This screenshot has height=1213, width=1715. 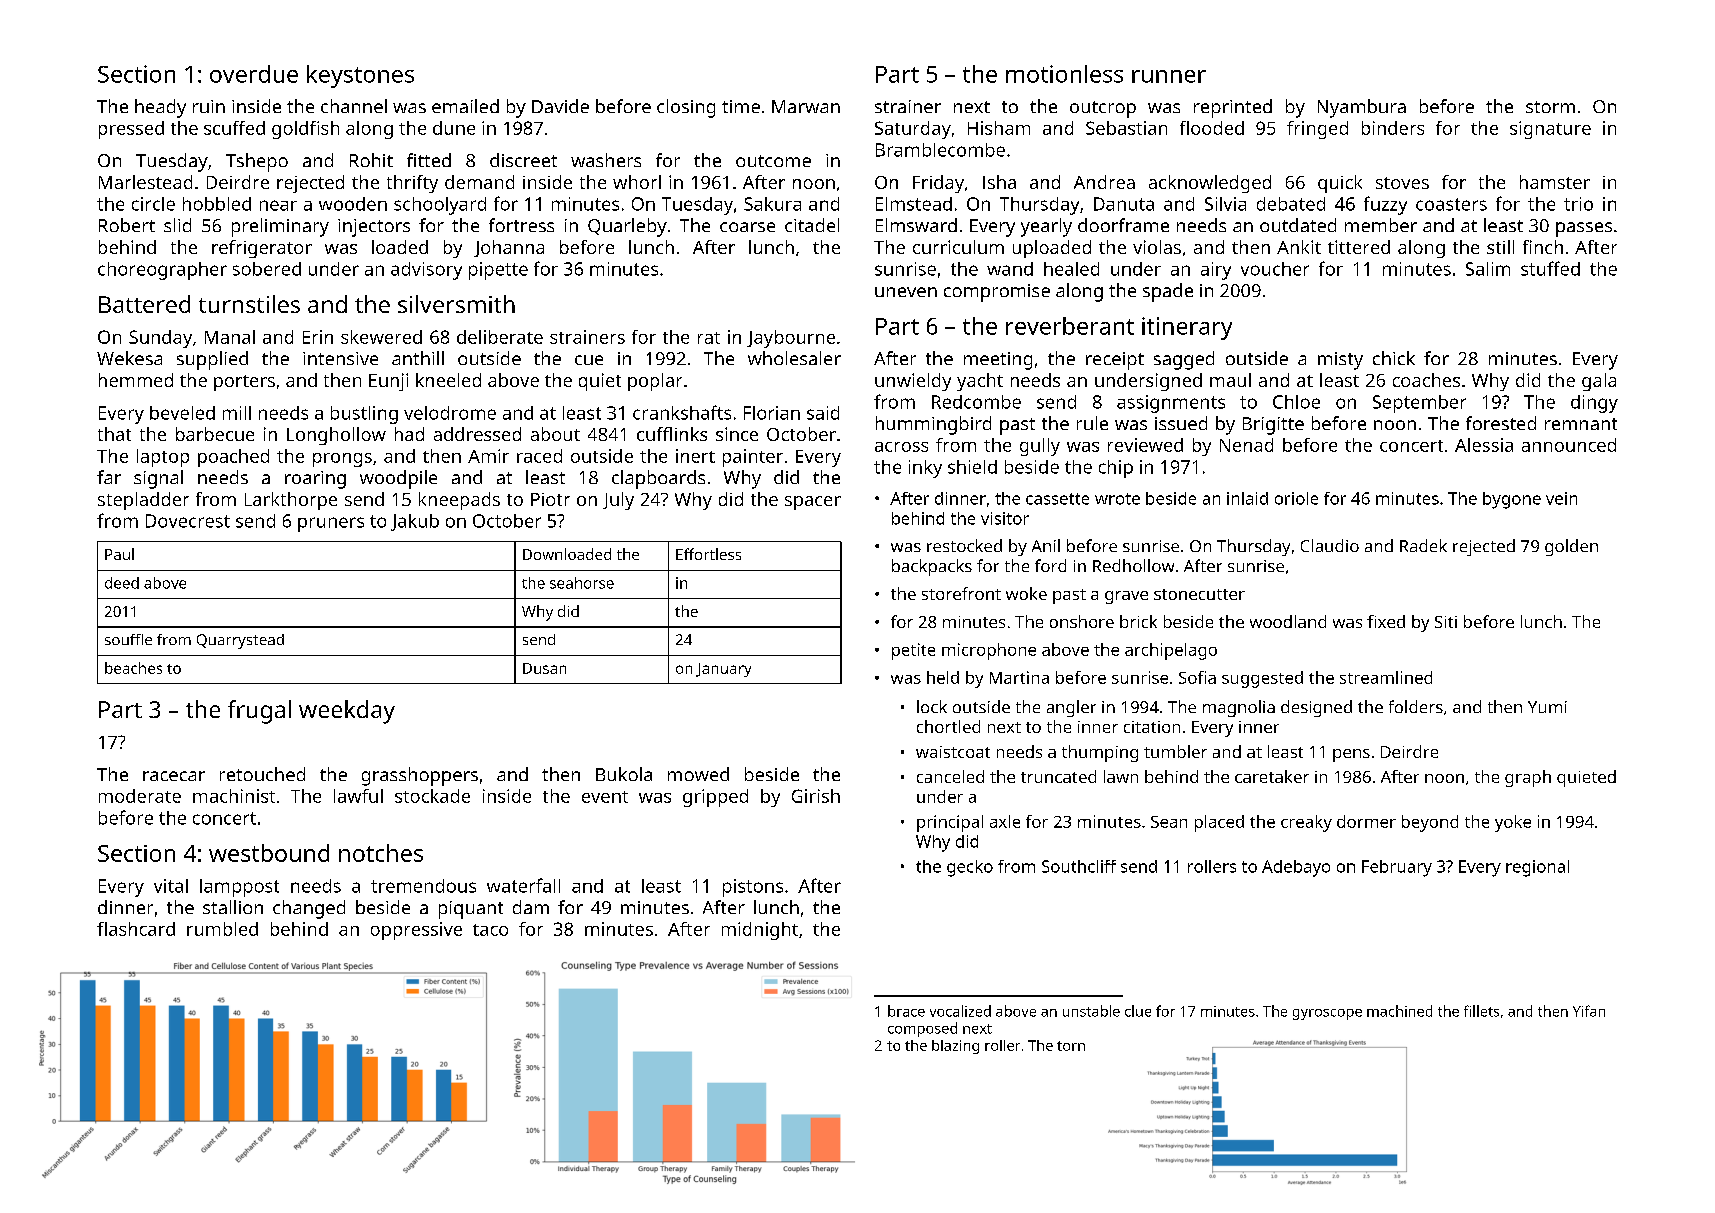 I want to click on coarse, so click(x=747, y=227).
